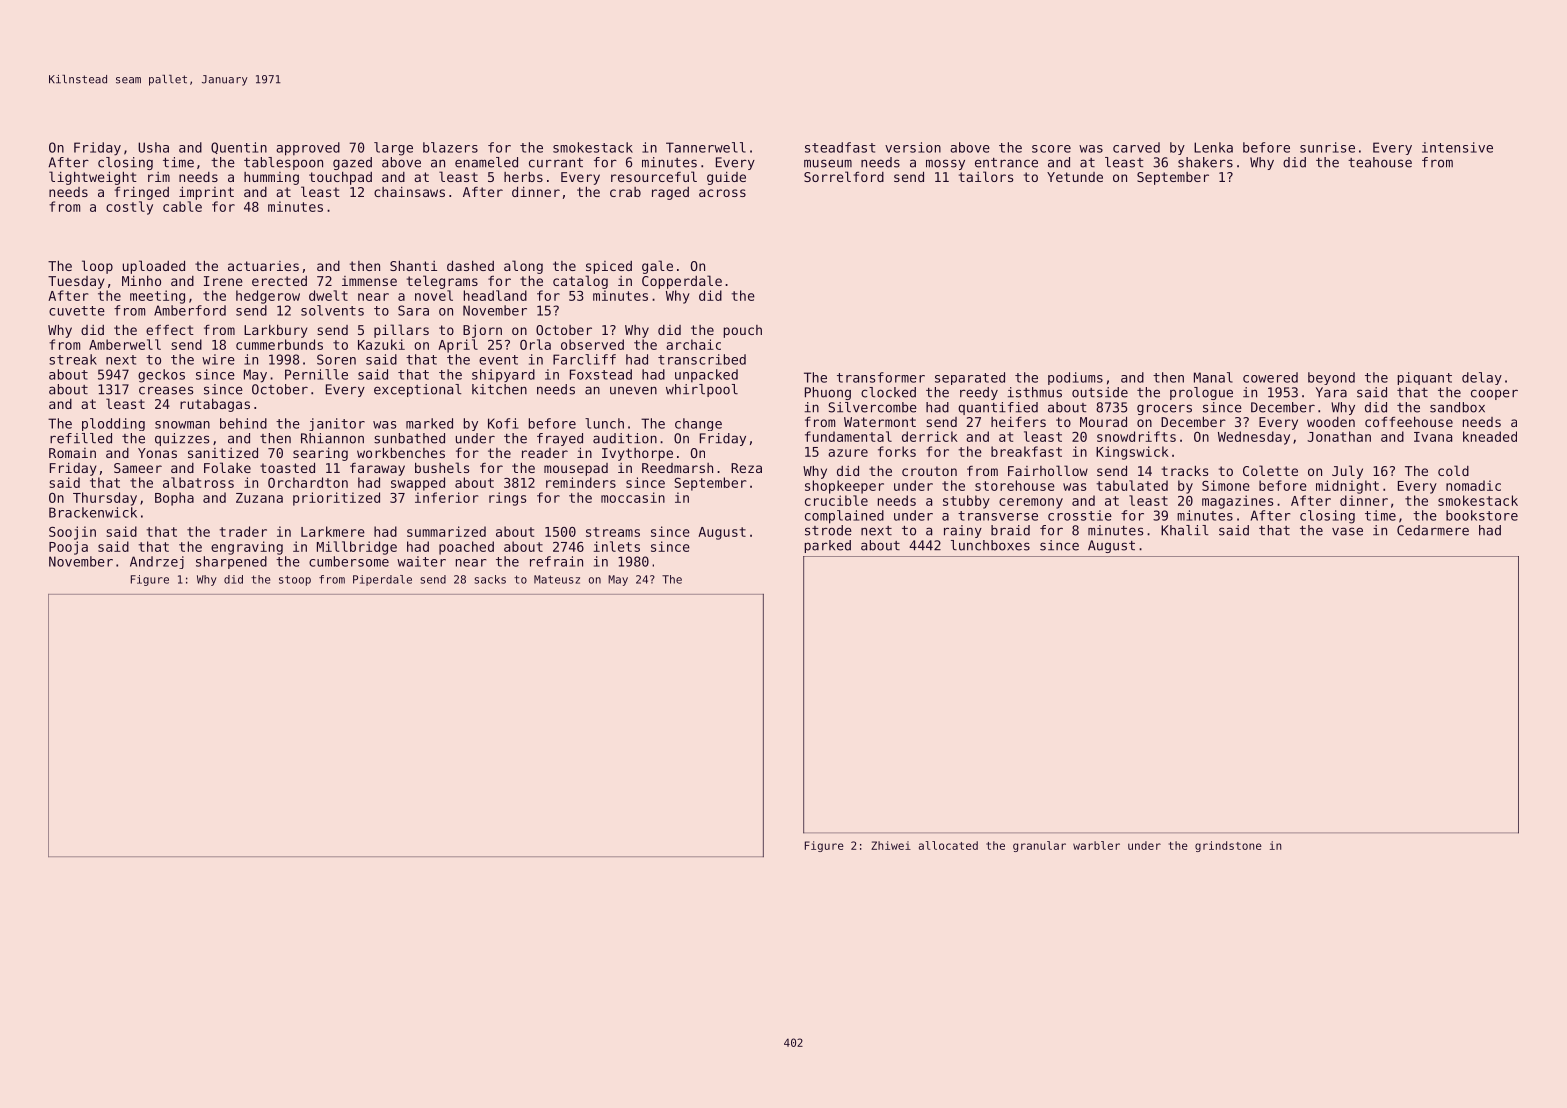  What do you see at coordinates (157, 453) in the image?
I see `Yonas` at bounding box center [157, 453].
